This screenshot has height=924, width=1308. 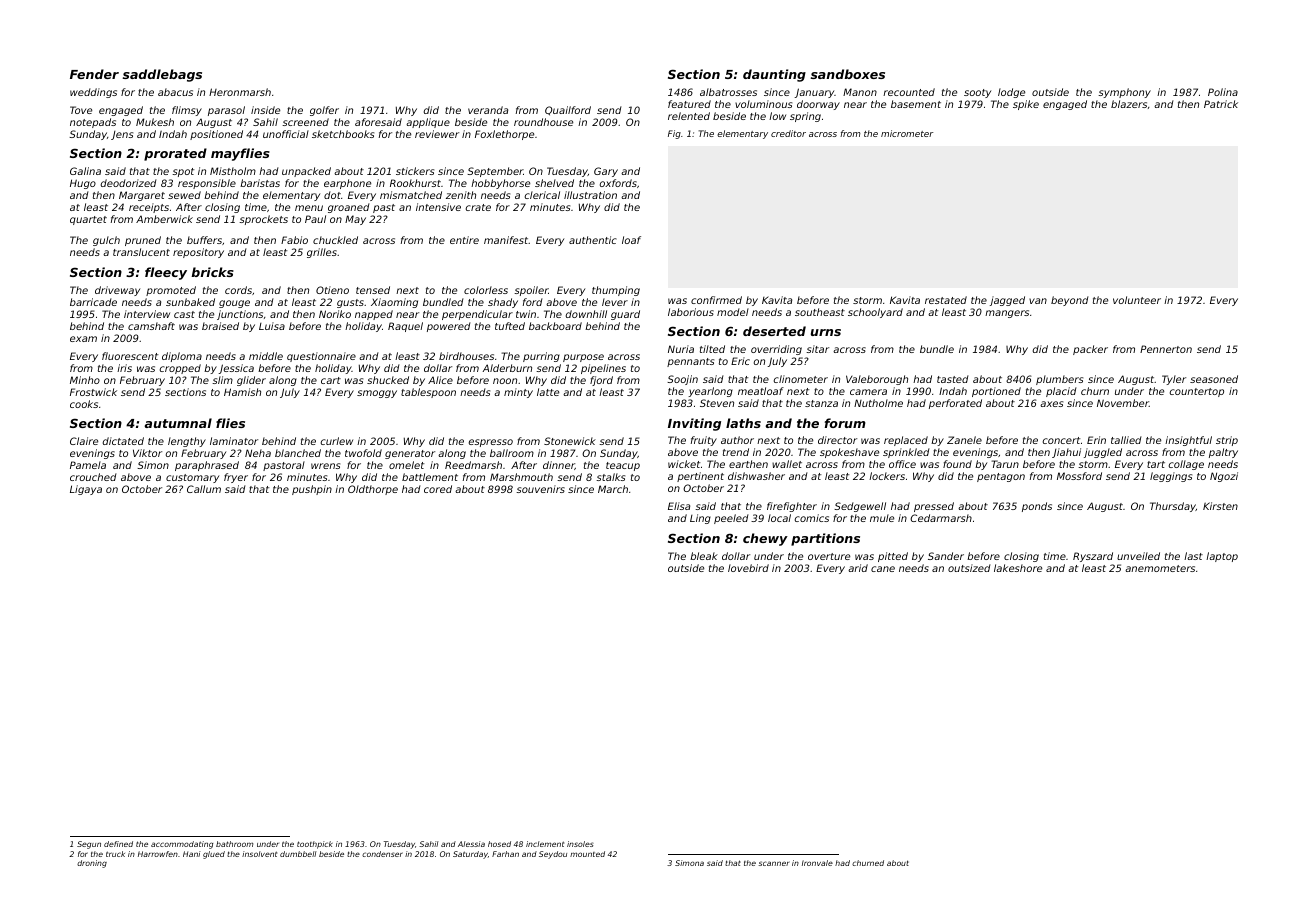 I want to click on saddlebags, so click(x=162, y=75).
